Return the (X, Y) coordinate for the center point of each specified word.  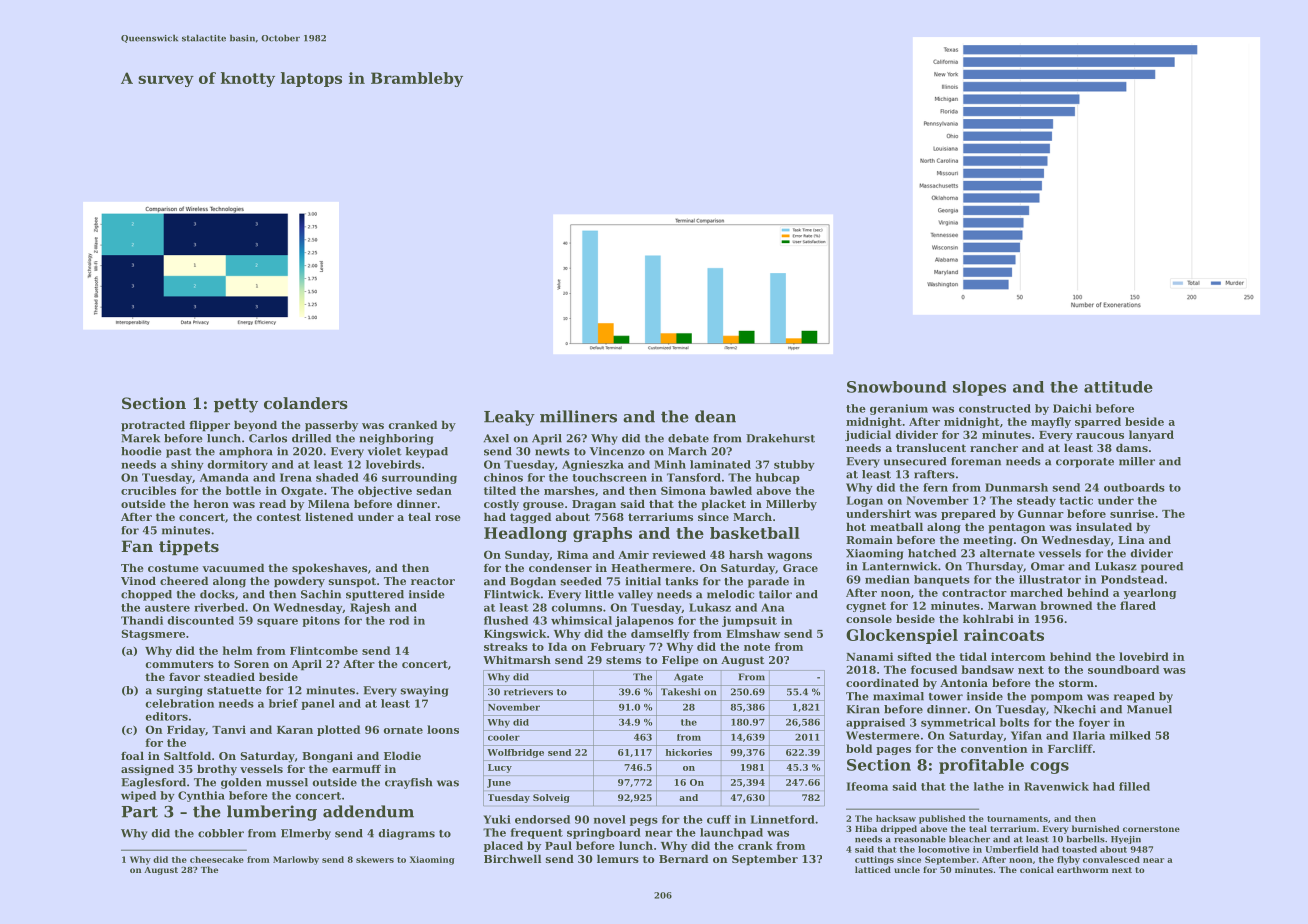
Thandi (142, 620)
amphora (246, 452)
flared (1138, 605)
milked (1130, 735)
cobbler (221, 833)
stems (623, 660)
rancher (994, 447)
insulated (1104, 526)
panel (318, 704)
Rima (572, 554)
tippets (189, 547)
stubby (794, 465)
